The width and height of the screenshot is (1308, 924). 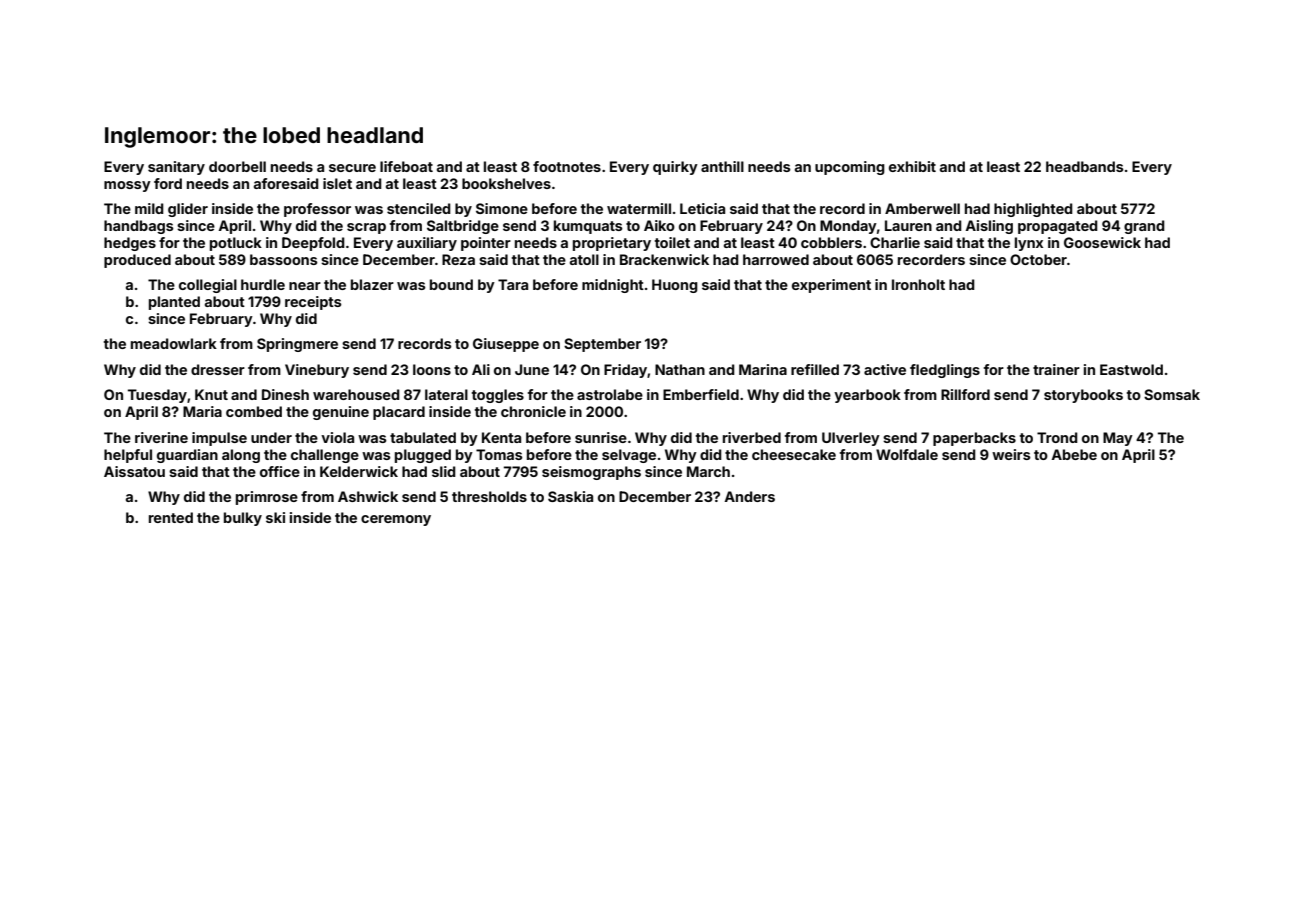 I want to click on trainer, so click(x=1056, y=369).
